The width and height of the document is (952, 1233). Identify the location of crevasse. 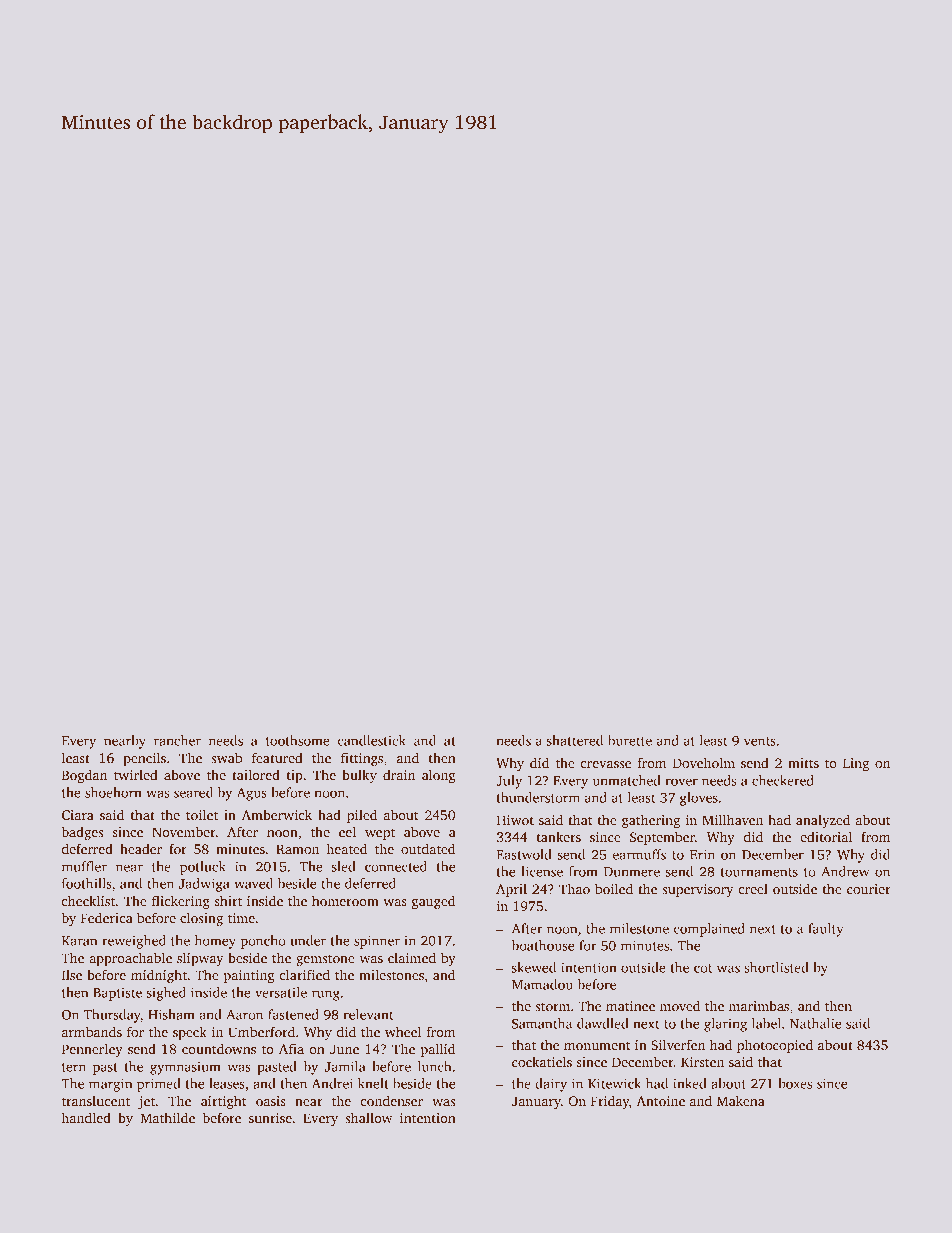
(606, 764).
